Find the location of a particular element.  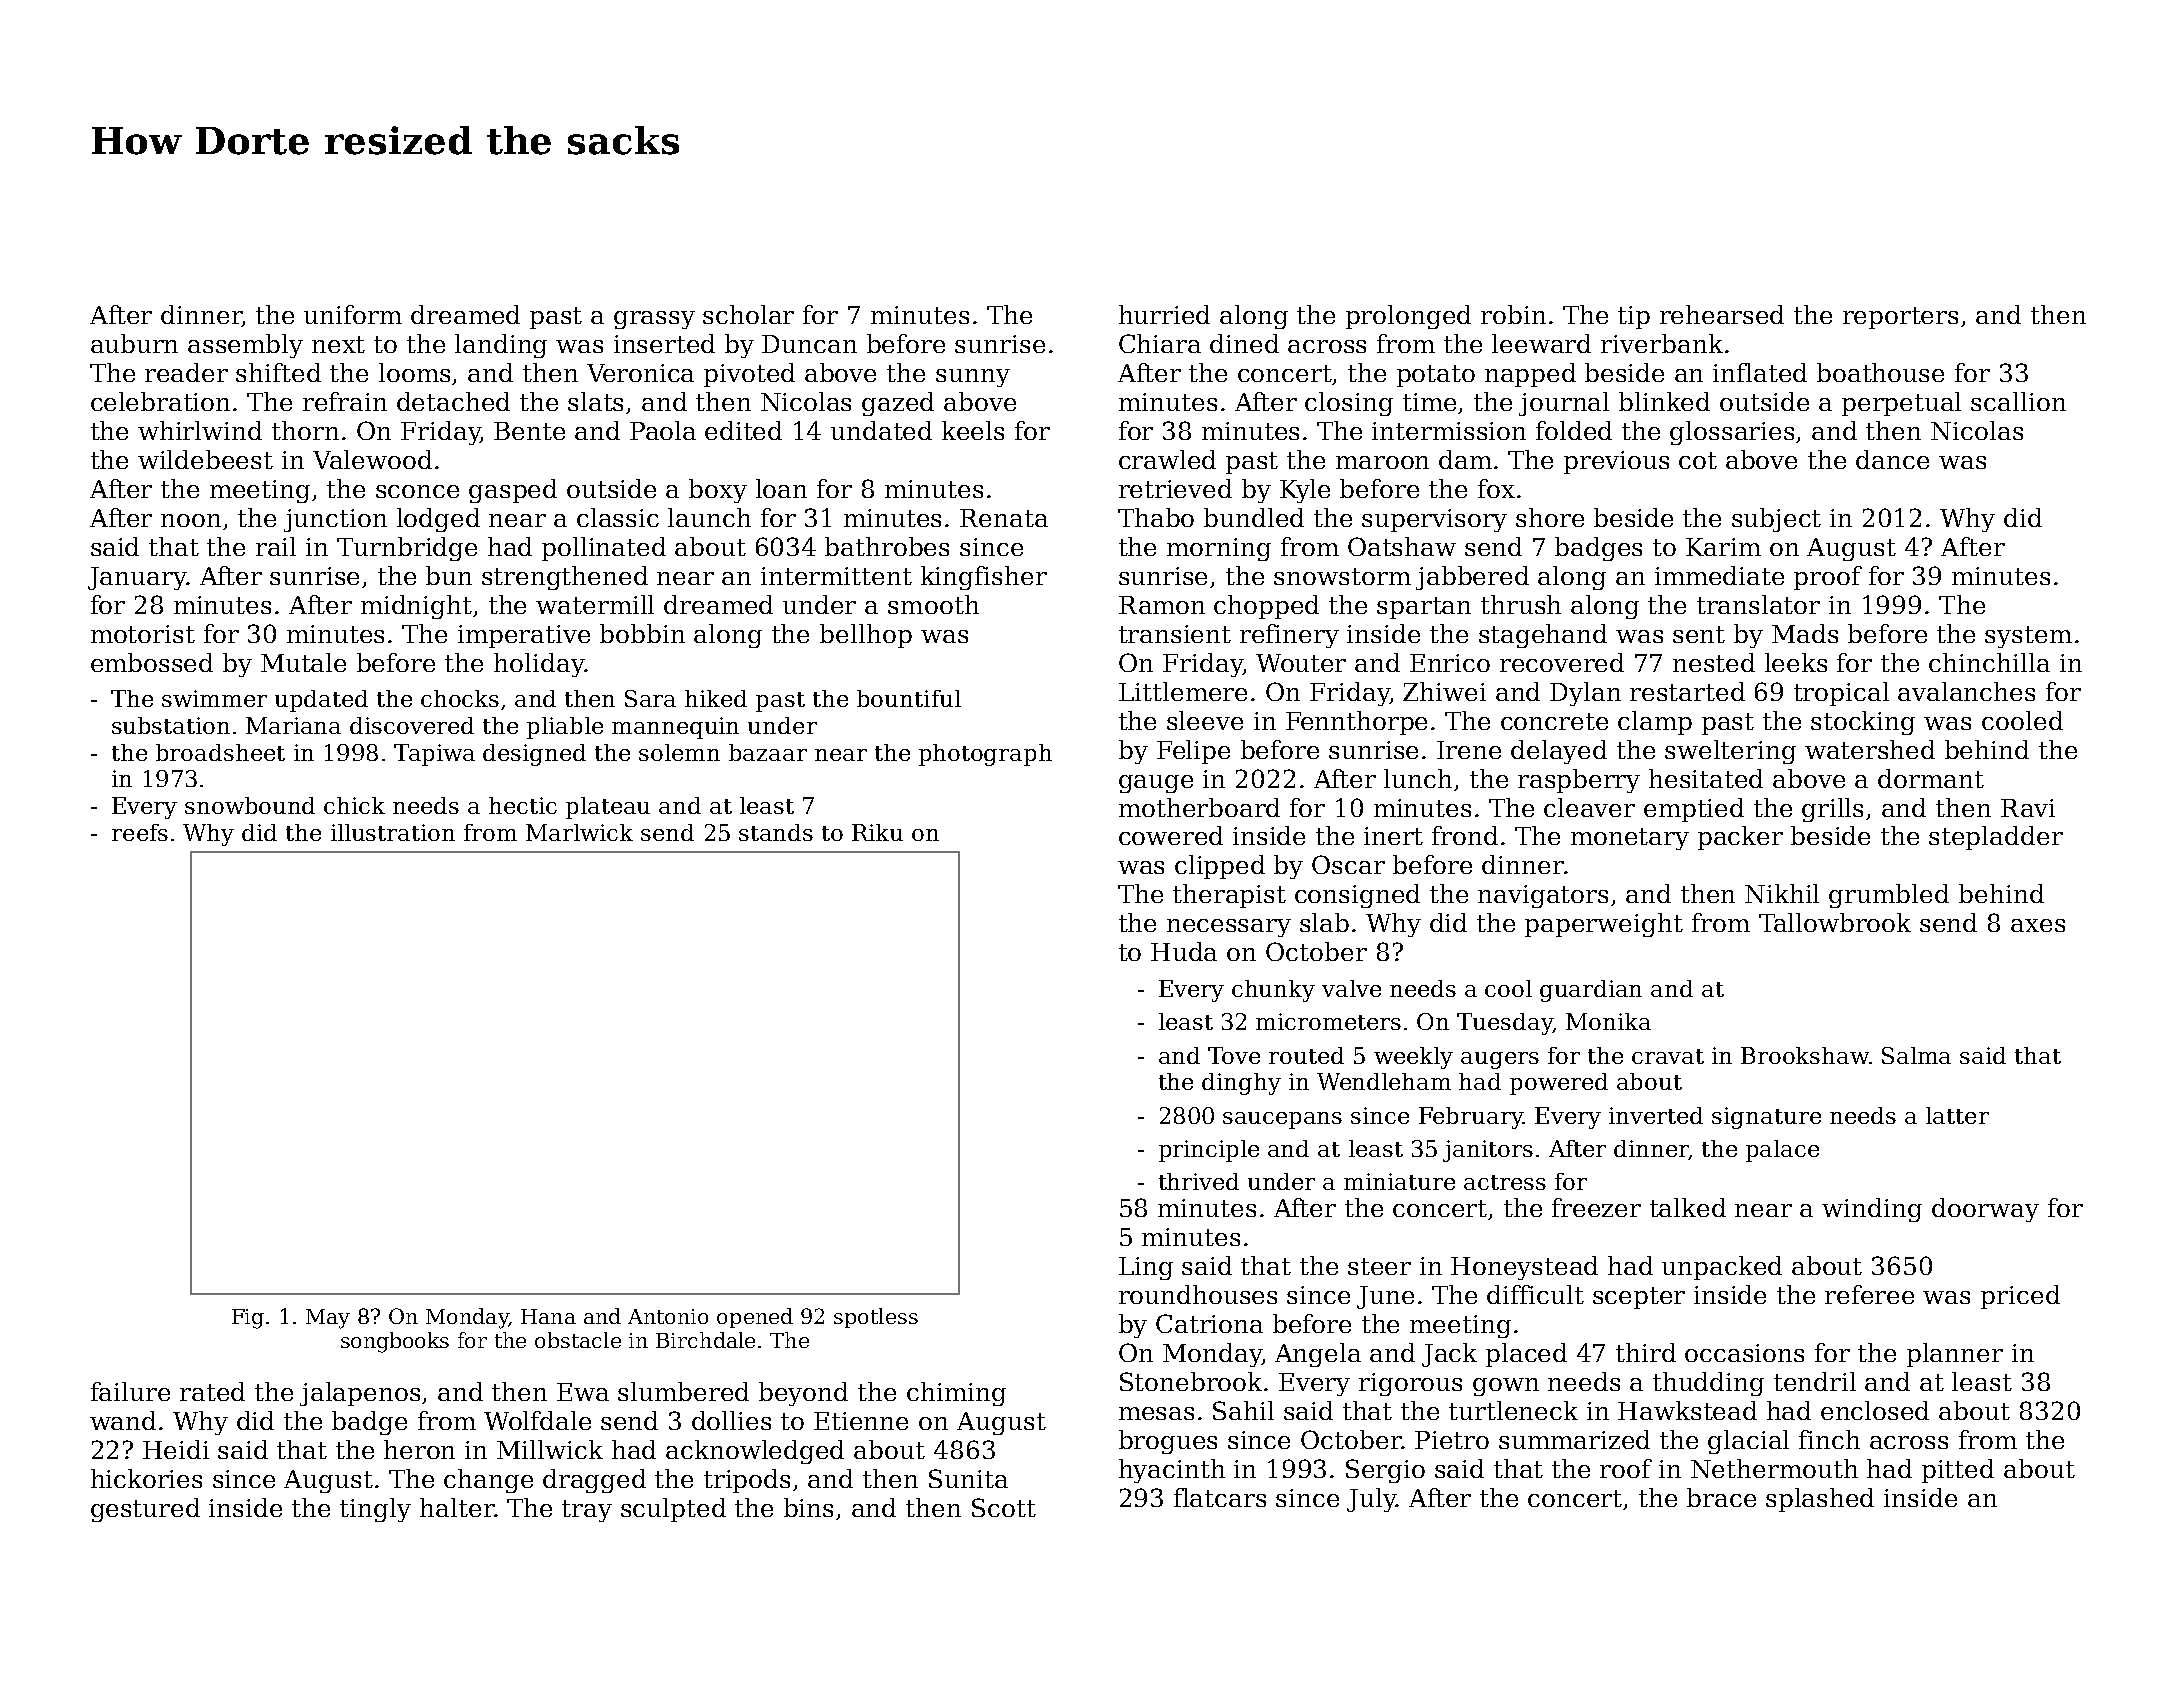

therapist is located at coordinates (1229, 896).
